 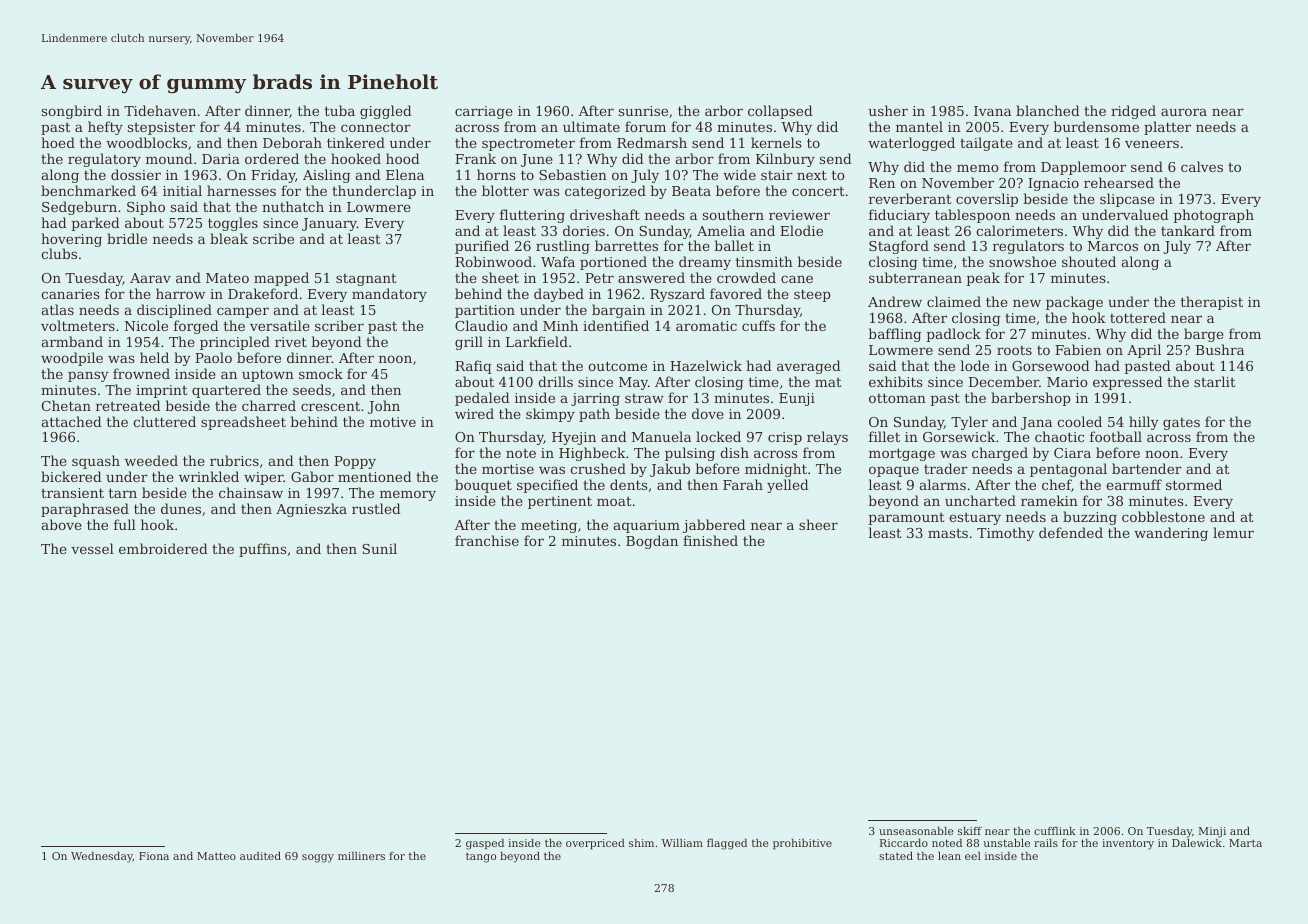 I want to click on franchise, so click(x=487, y=540).
